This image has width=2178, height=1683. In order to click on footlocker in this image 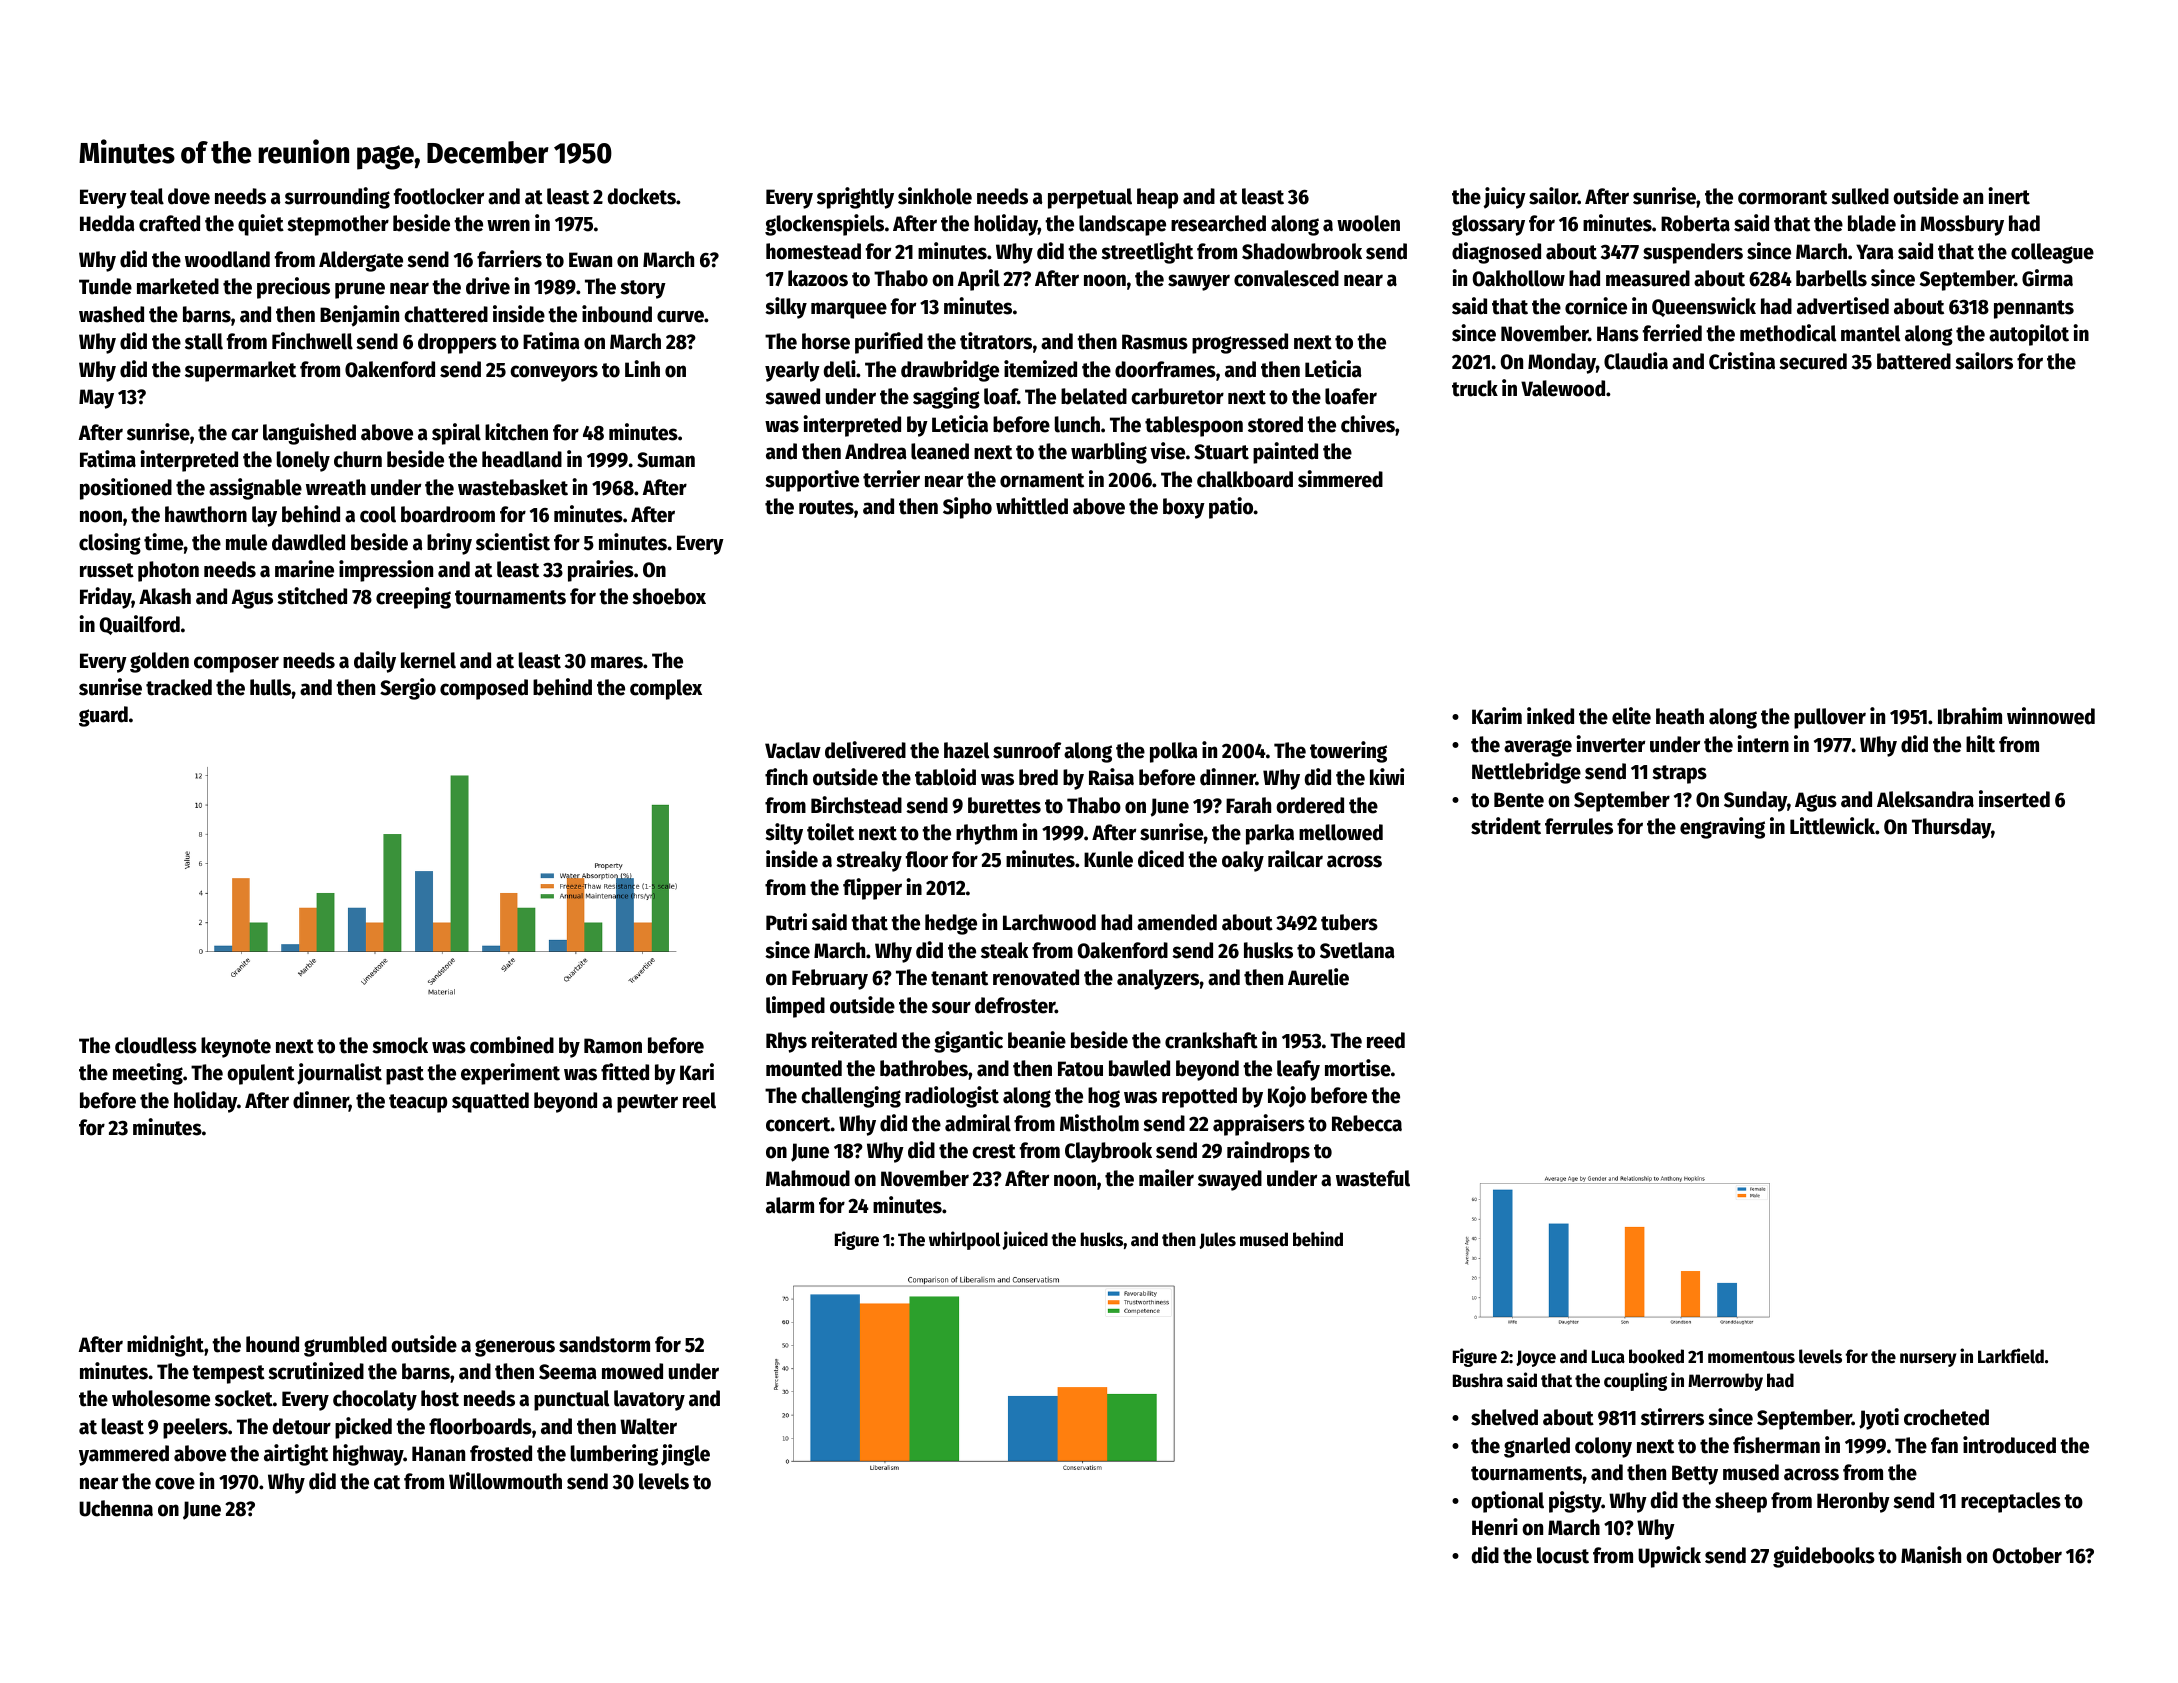, I will do `click(439, 196)`.
